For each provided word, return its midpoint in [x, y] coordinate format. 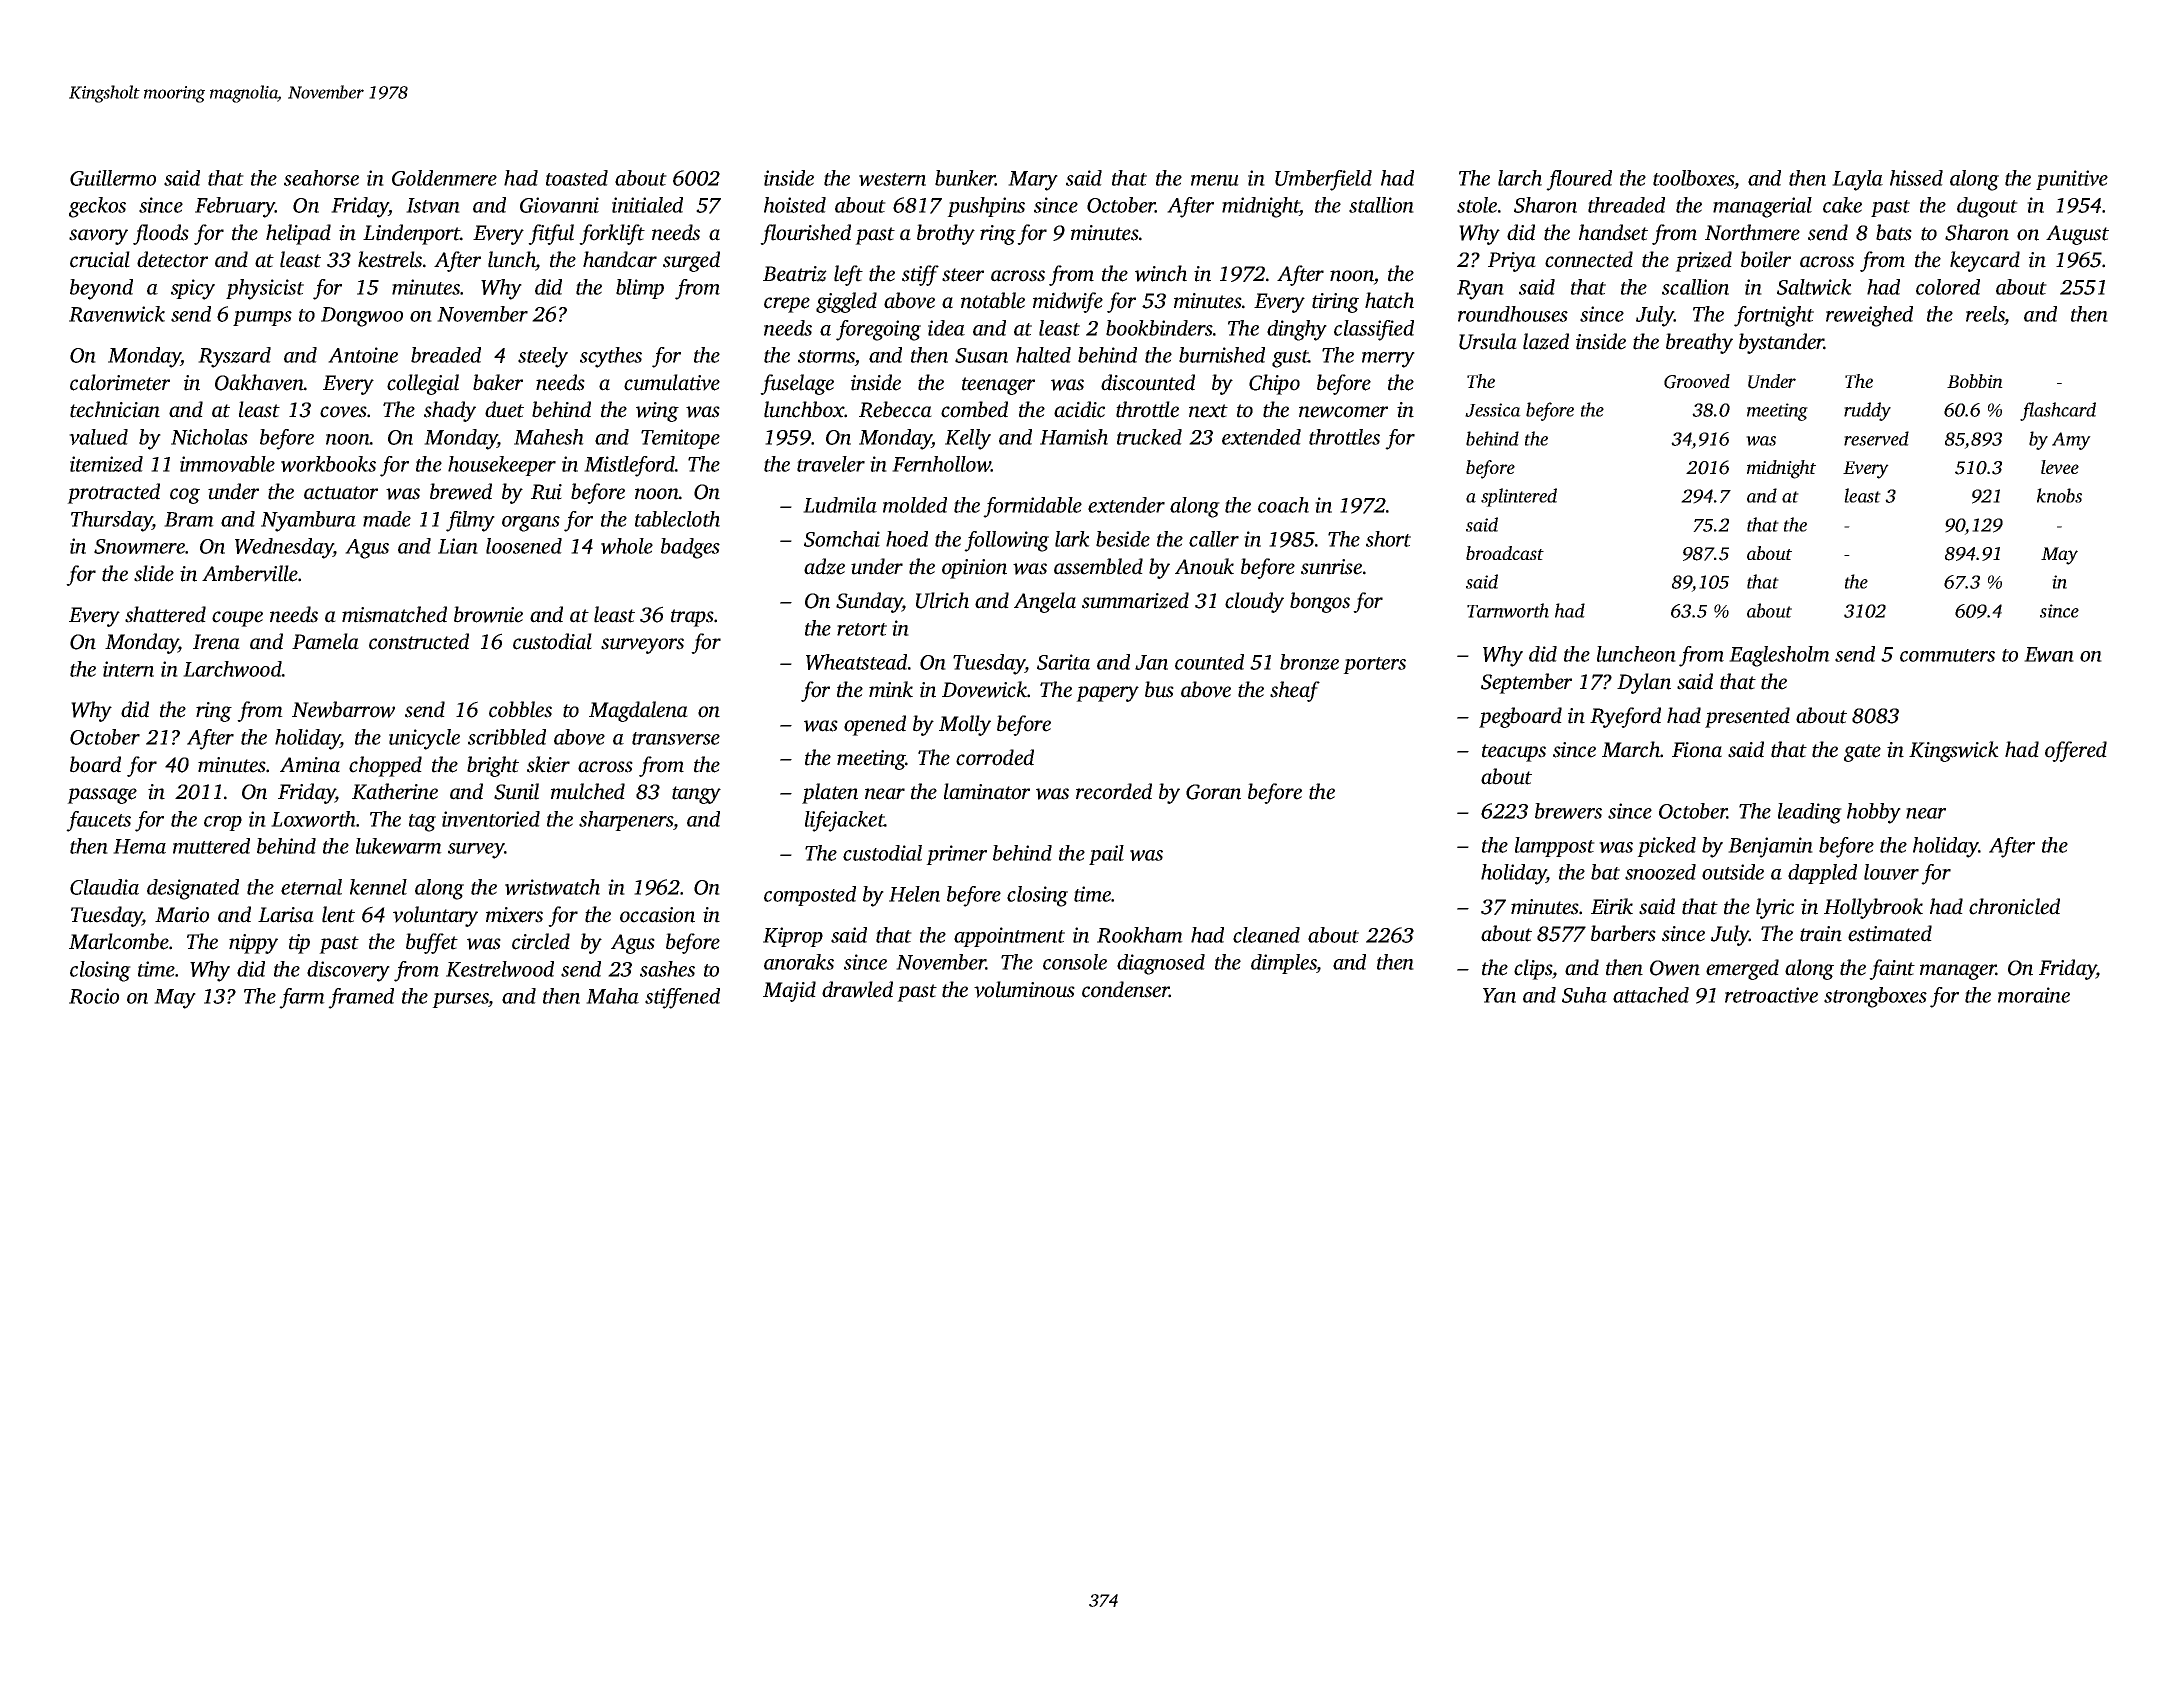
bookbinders [1159, 328]
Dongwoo [362, 317]
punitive [2072, 180]
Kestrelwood [500, 969]
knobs [2059, 495]
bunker [965, 178]
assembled [1098, 566]
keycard [1985, 261]
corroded [995, 757]
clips [1533, 969]
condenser [1125, 989]
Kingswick [1954, 751]
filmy [470, 521]
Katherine [395, 791]
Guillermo [113, 178]
